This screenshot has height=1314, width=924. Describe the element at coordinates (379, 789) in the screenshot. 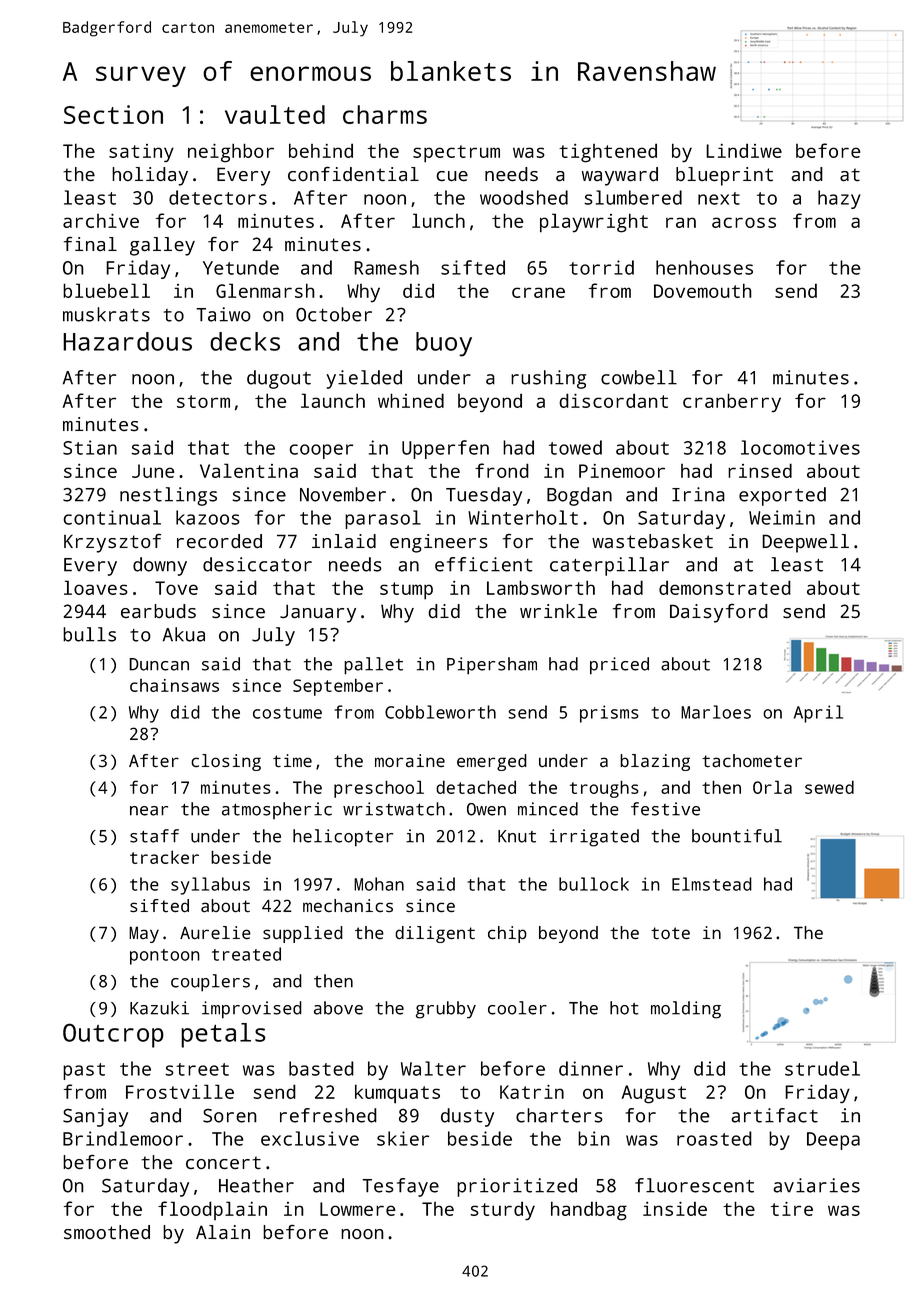

I see `preschool` at that location.
